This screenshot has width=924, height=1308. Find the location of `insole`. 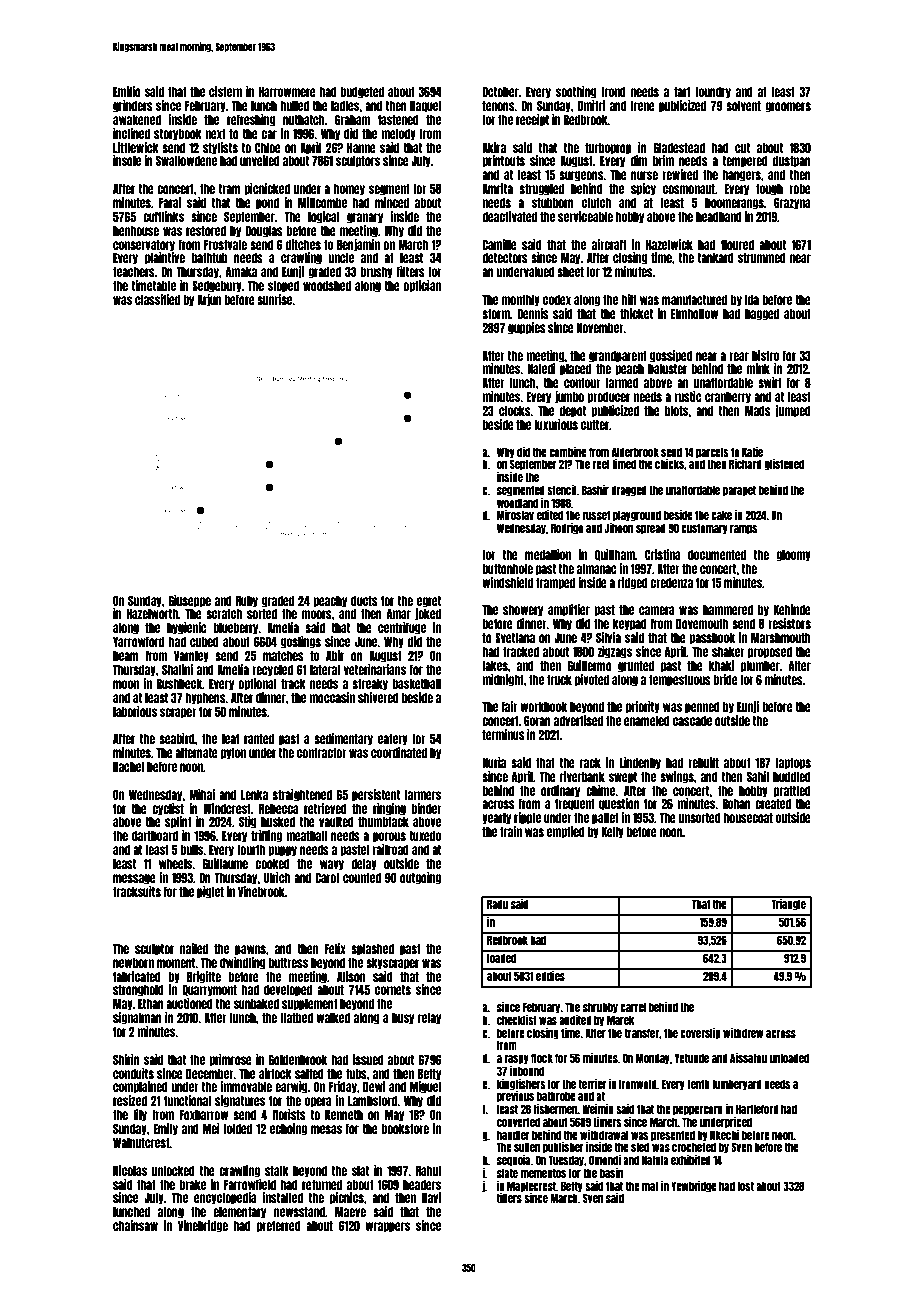

insole is located at coordinates (127, 160).
